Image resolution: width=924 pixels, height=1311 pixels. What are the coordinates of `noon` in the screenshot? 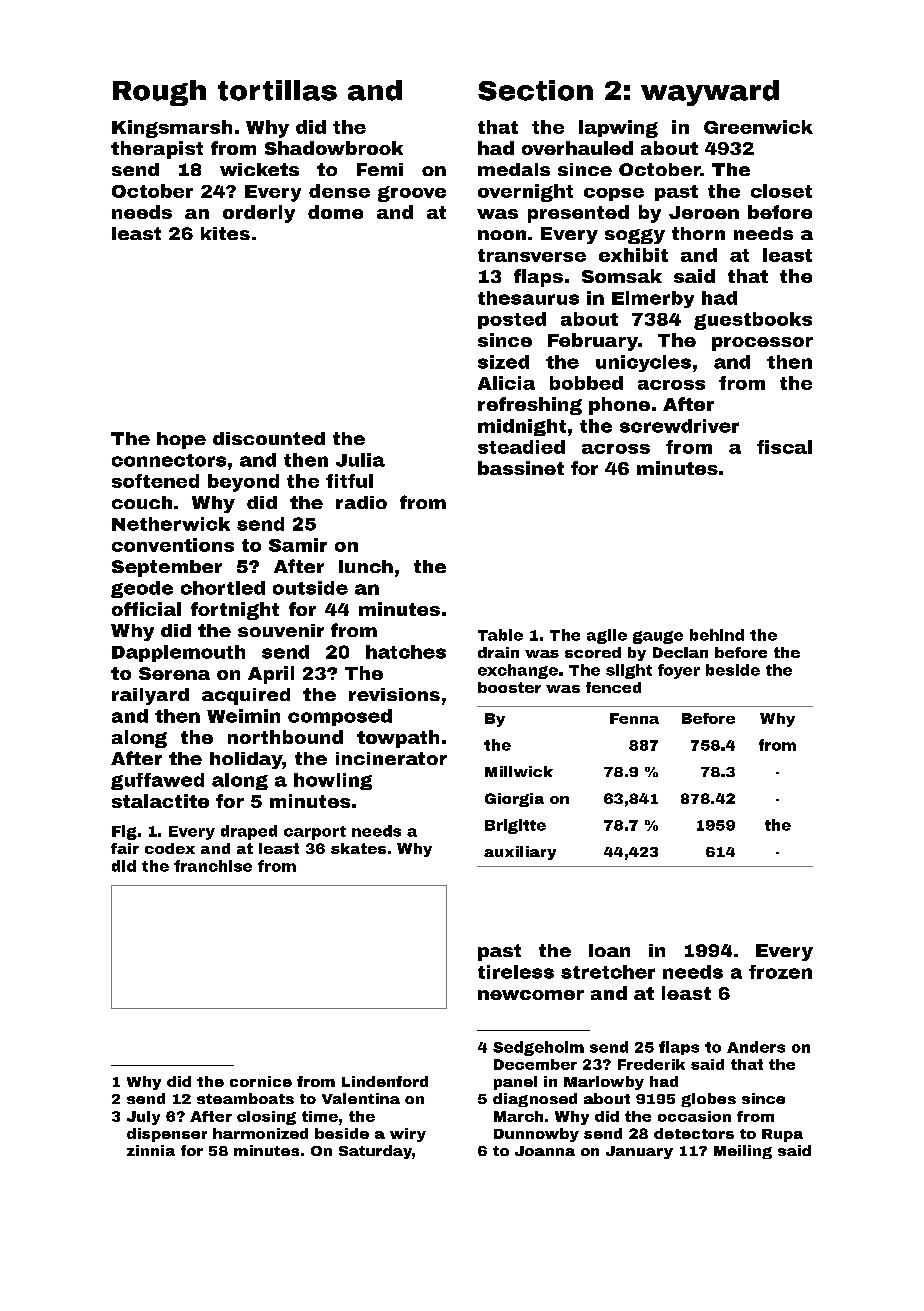 It's located at (502, 235).
